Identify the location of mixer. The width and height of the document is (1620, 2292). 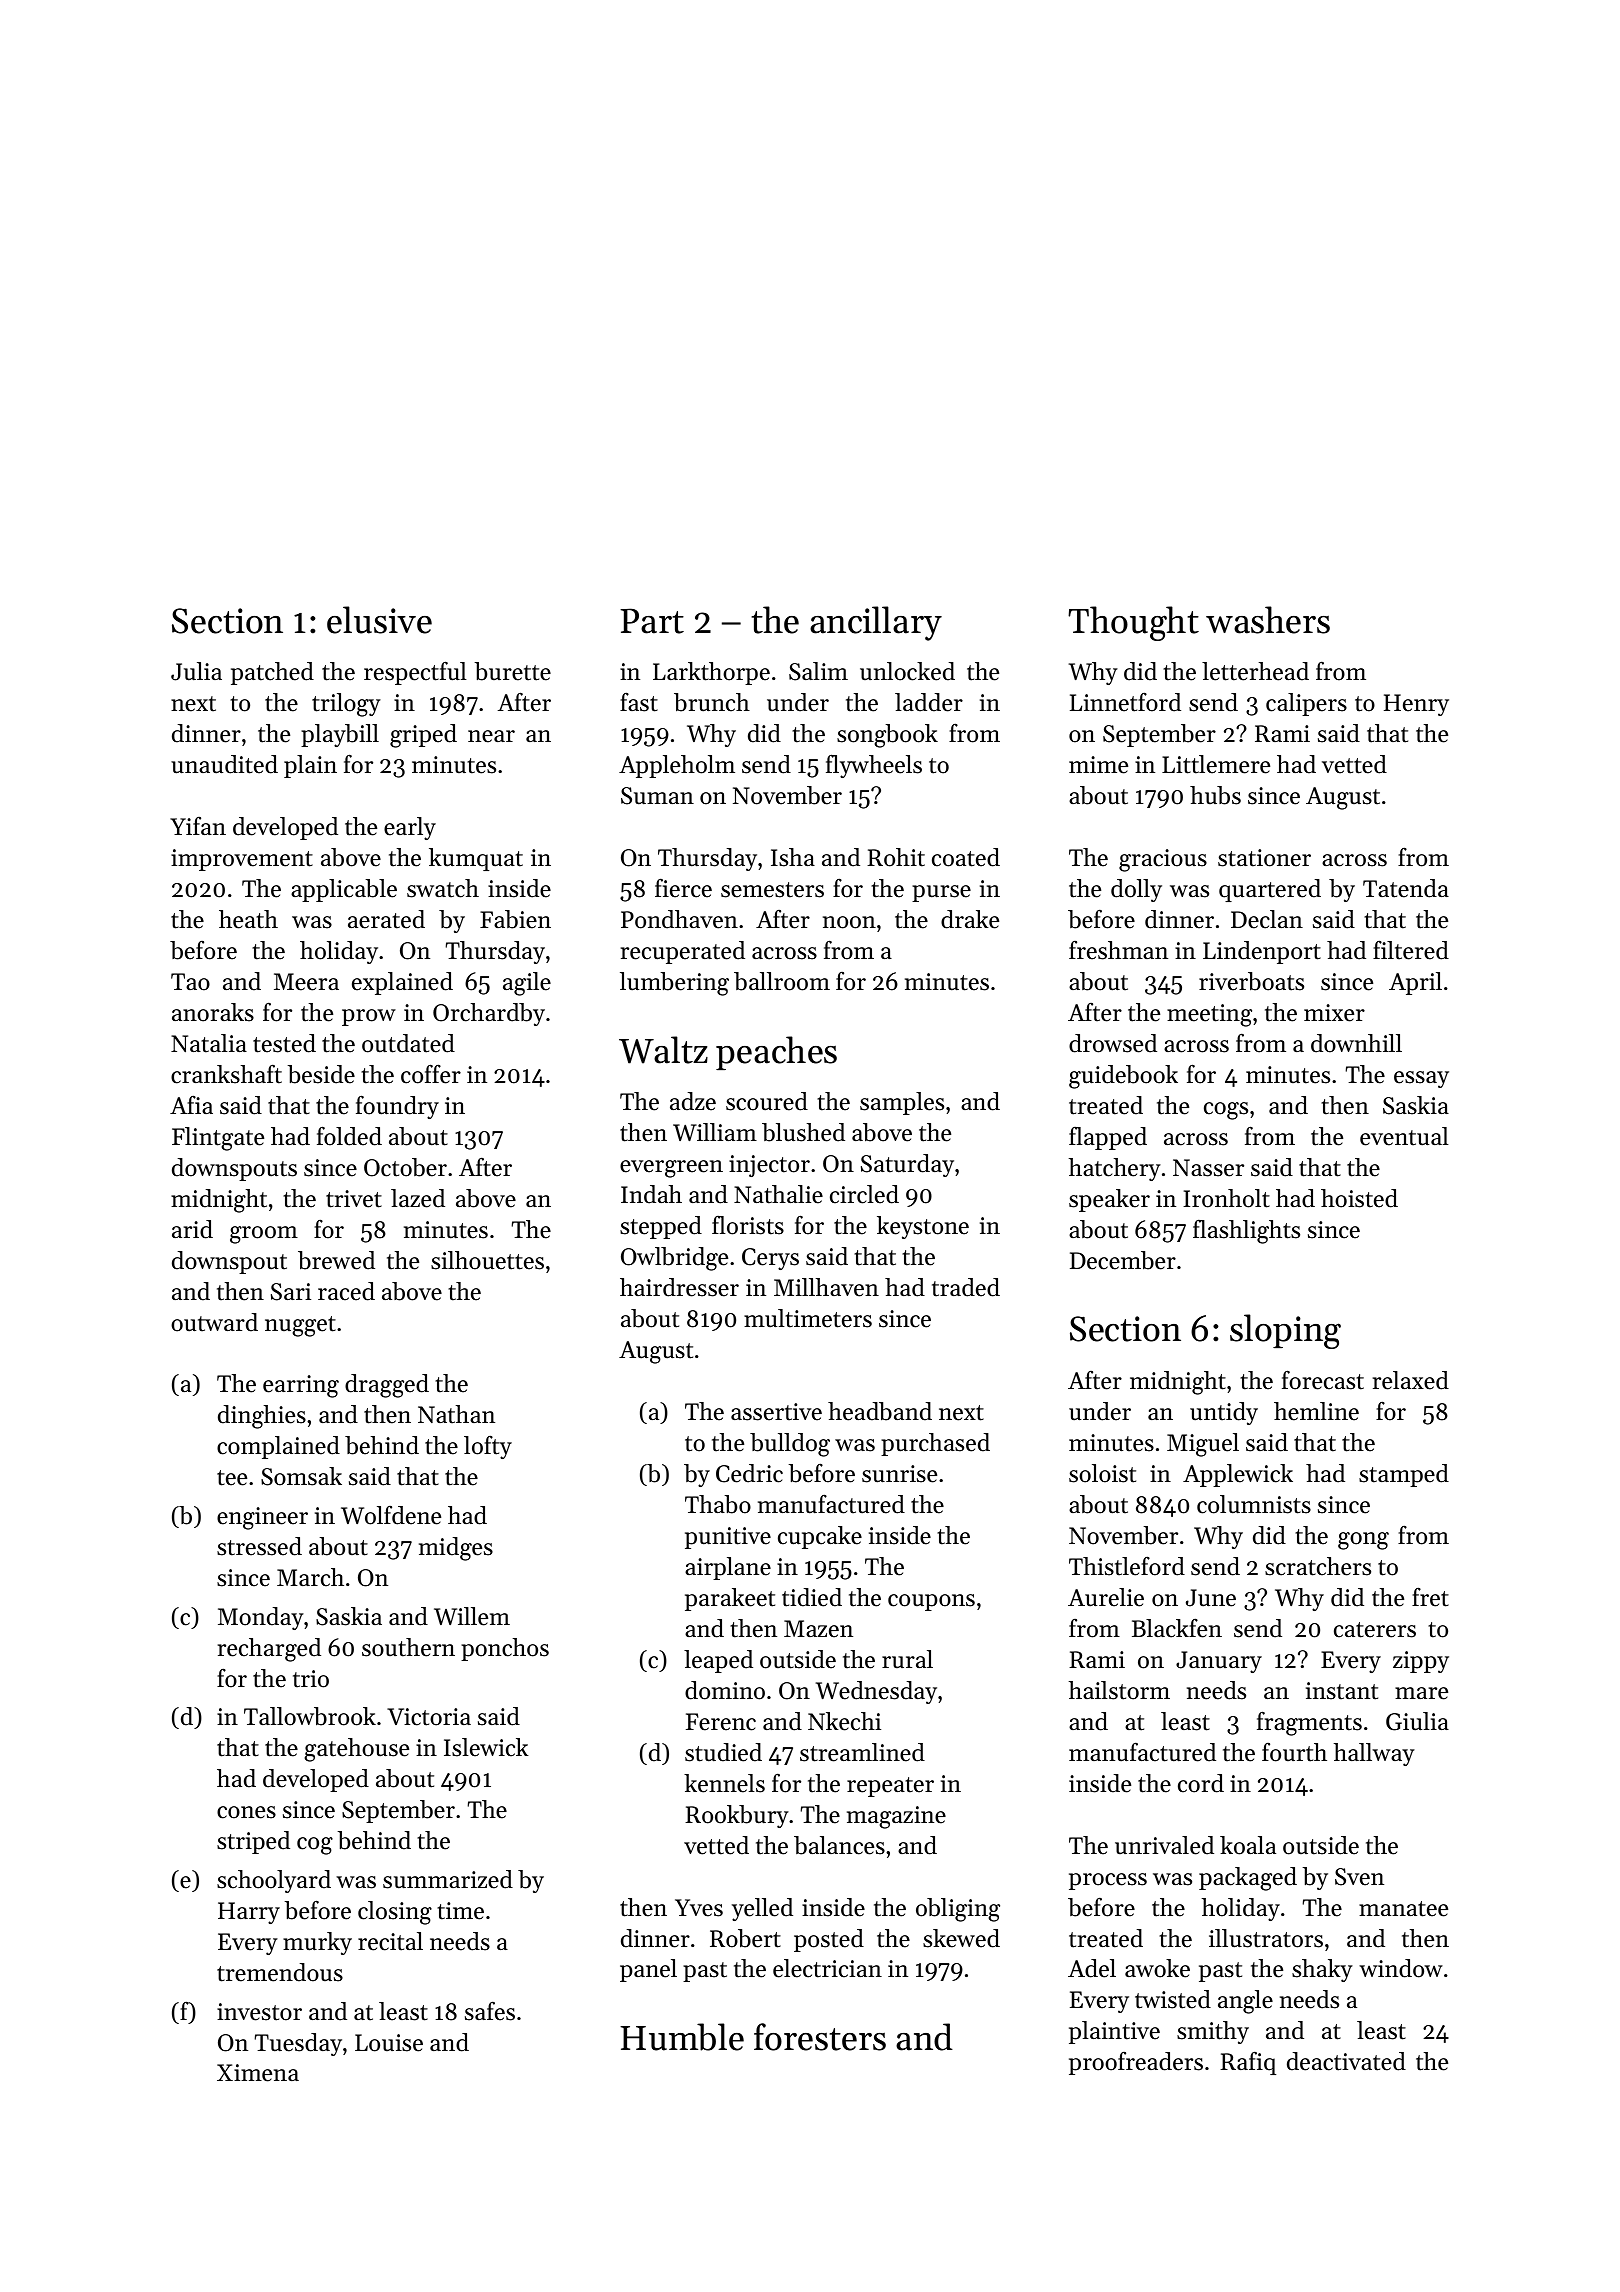
(1334, 1013).
